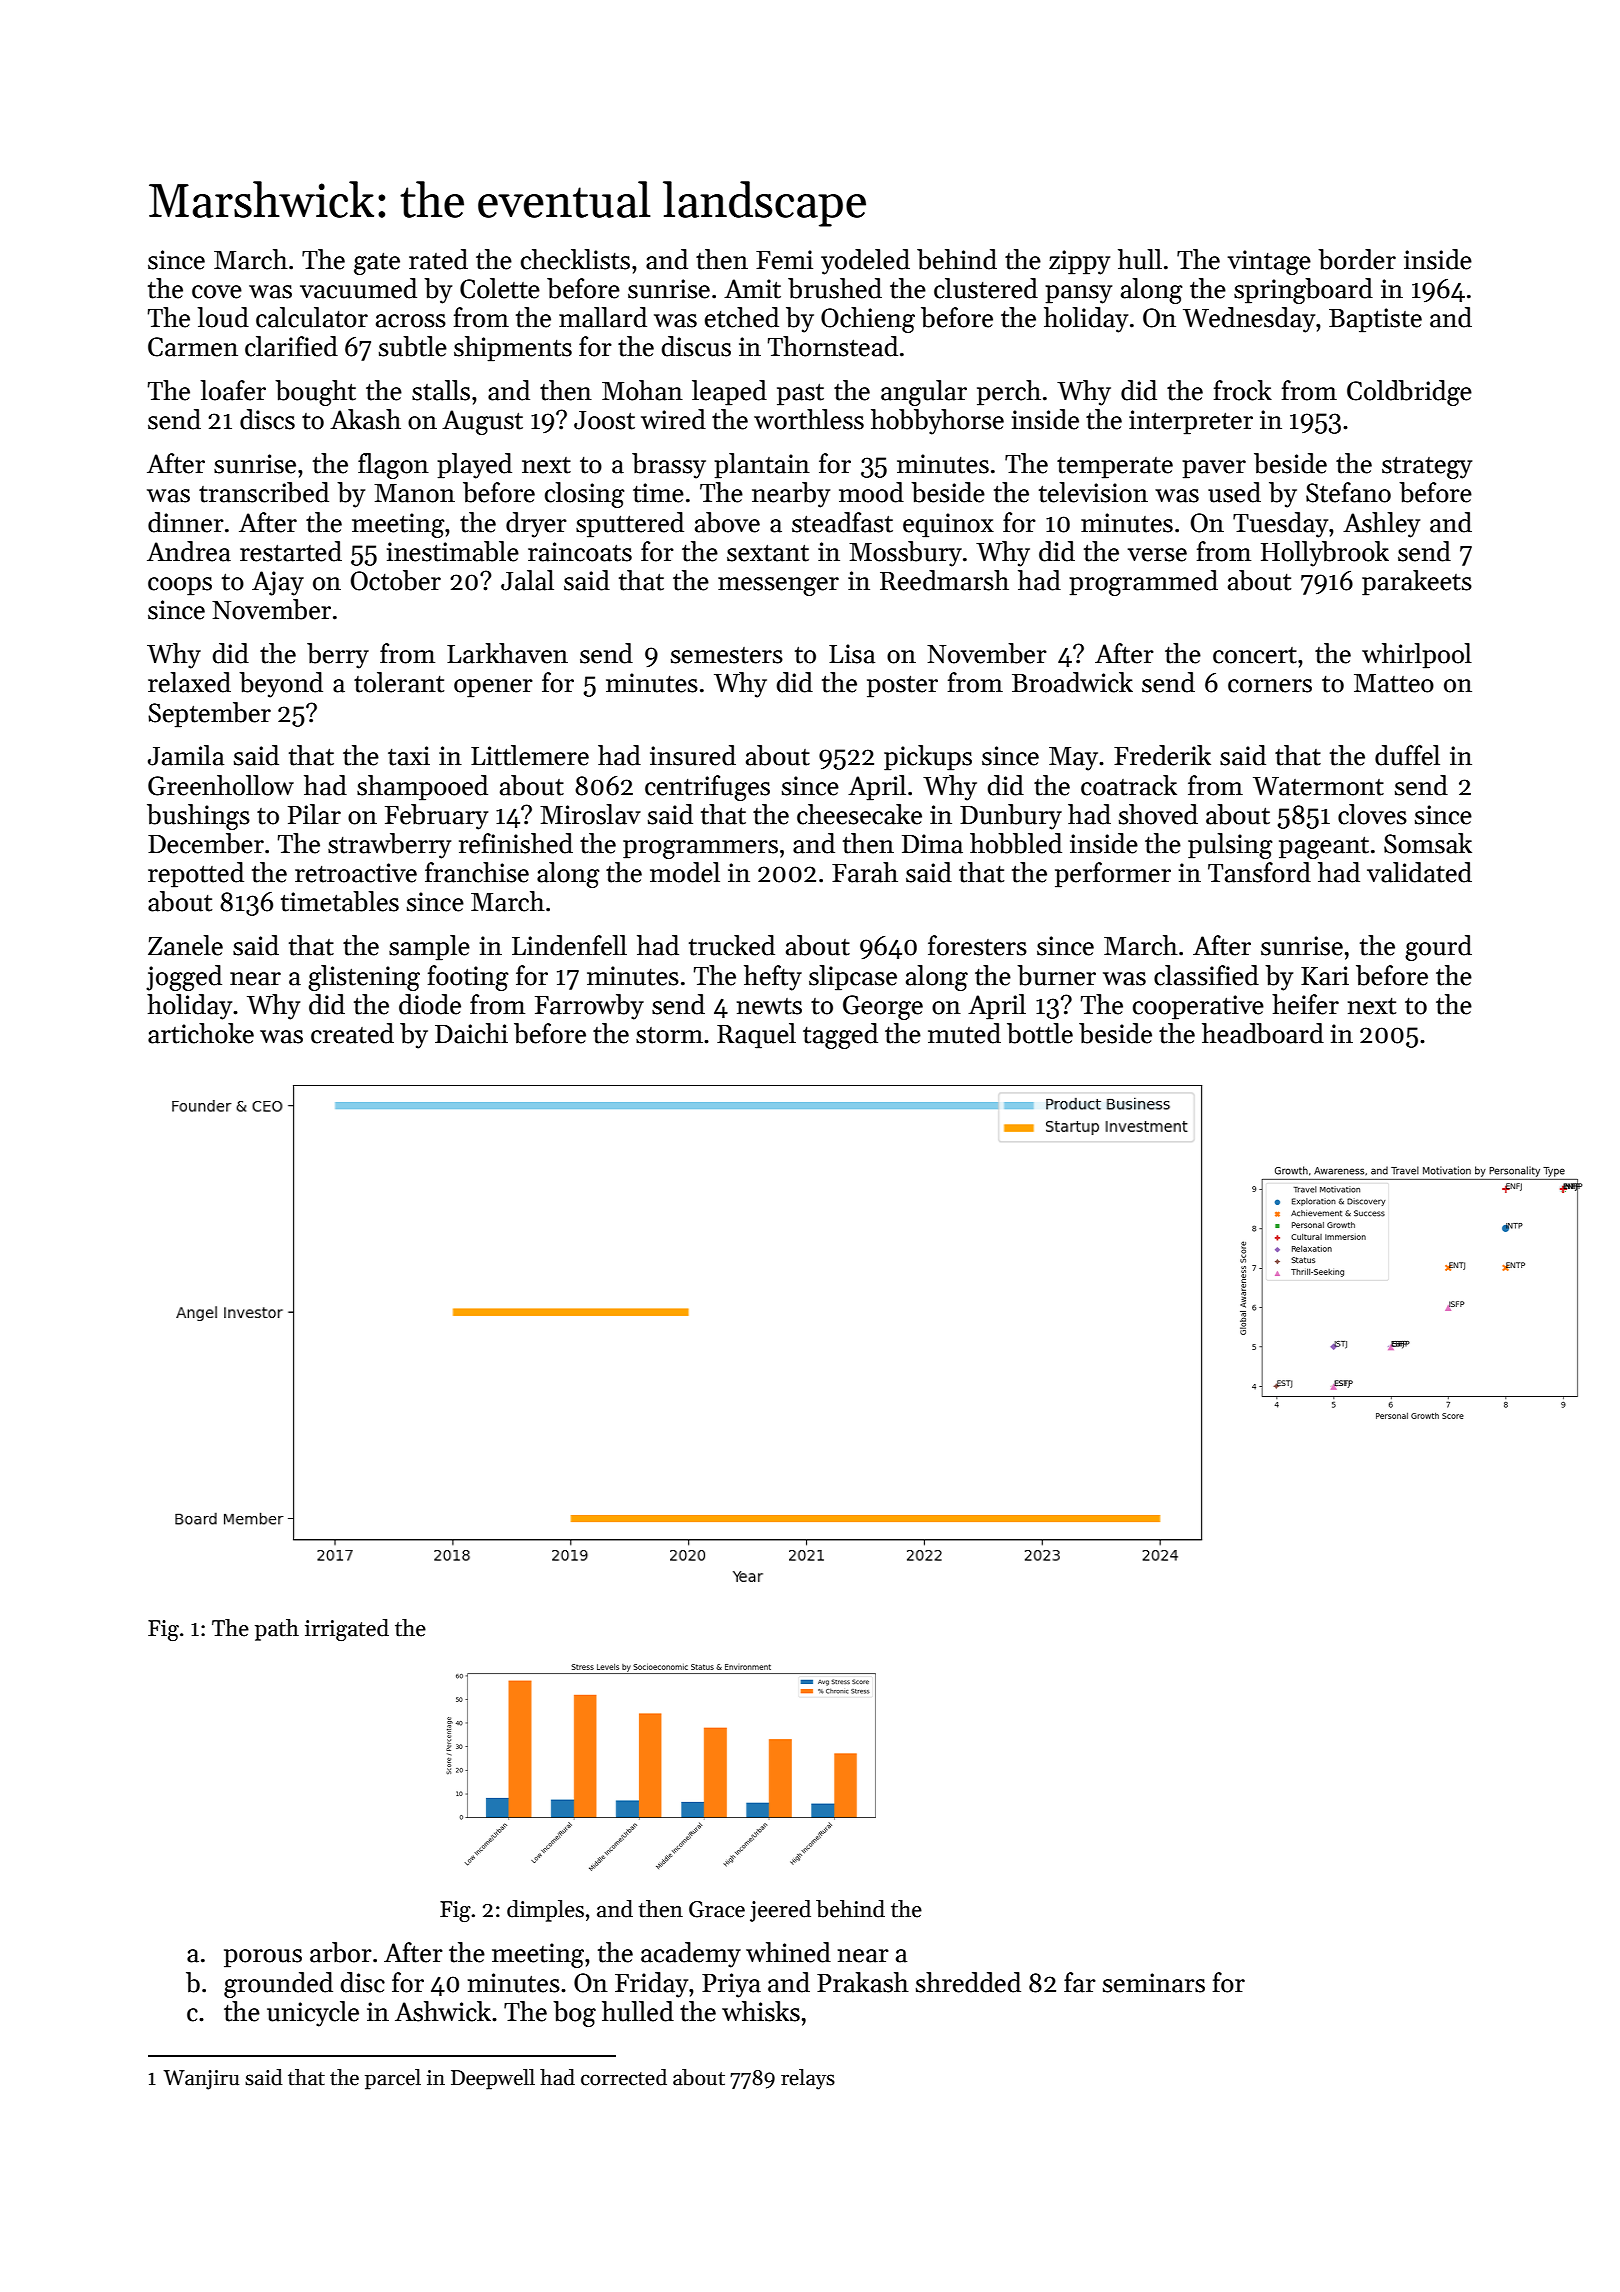  Describe the element at coordinates (1269, 262) in the screenshot. I see `vintage` at that location.
